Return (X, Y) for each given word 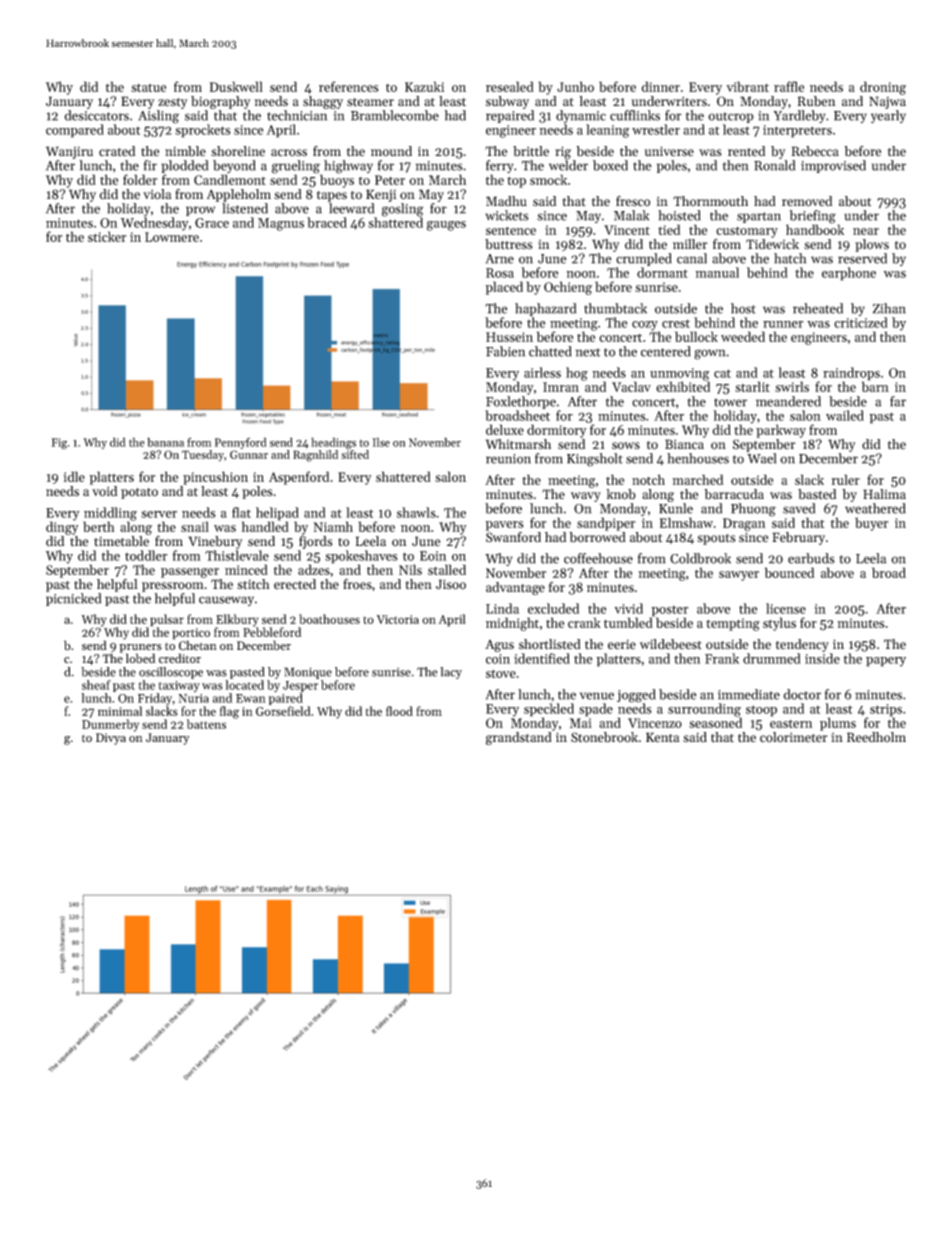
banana (165, 442)
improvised (833, 166)
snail (195, 526)
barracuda (734, 494)
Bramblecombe (395, 115)
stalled (447, 569)
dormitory (556, 431)
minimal (120, 711)
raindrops (851, 374)
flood (399, 711)
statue (148, 87)
